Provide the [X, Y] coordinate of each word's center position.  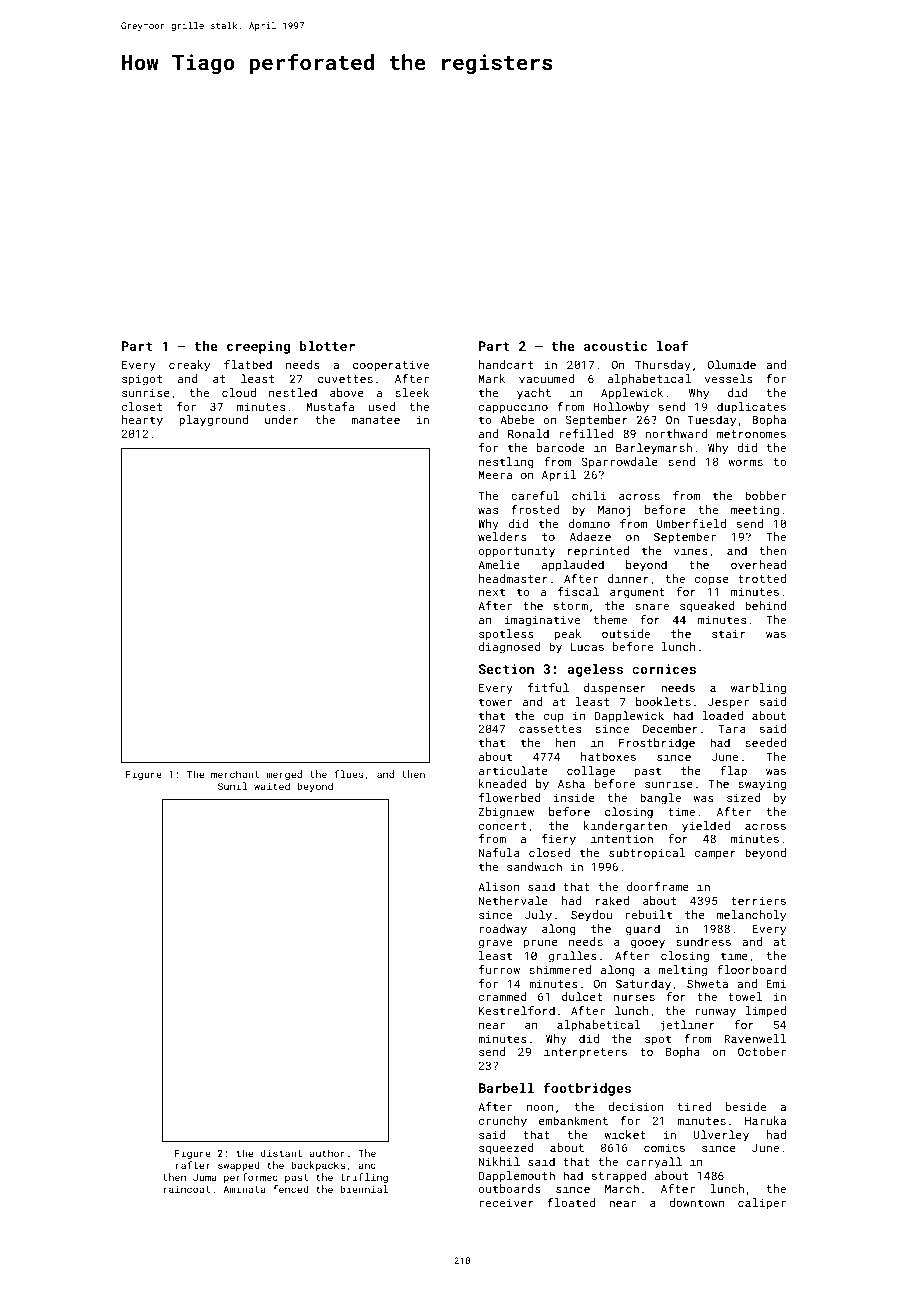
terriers [758, 900]
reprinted [598, 551]
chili [589, 495]
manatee [375, 420]
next [492, 592]
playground [213, 421]
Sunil [232, 786]
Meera [495, 474]
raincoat [186, 1189]
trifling [364, 1178]
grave [495, 944]
